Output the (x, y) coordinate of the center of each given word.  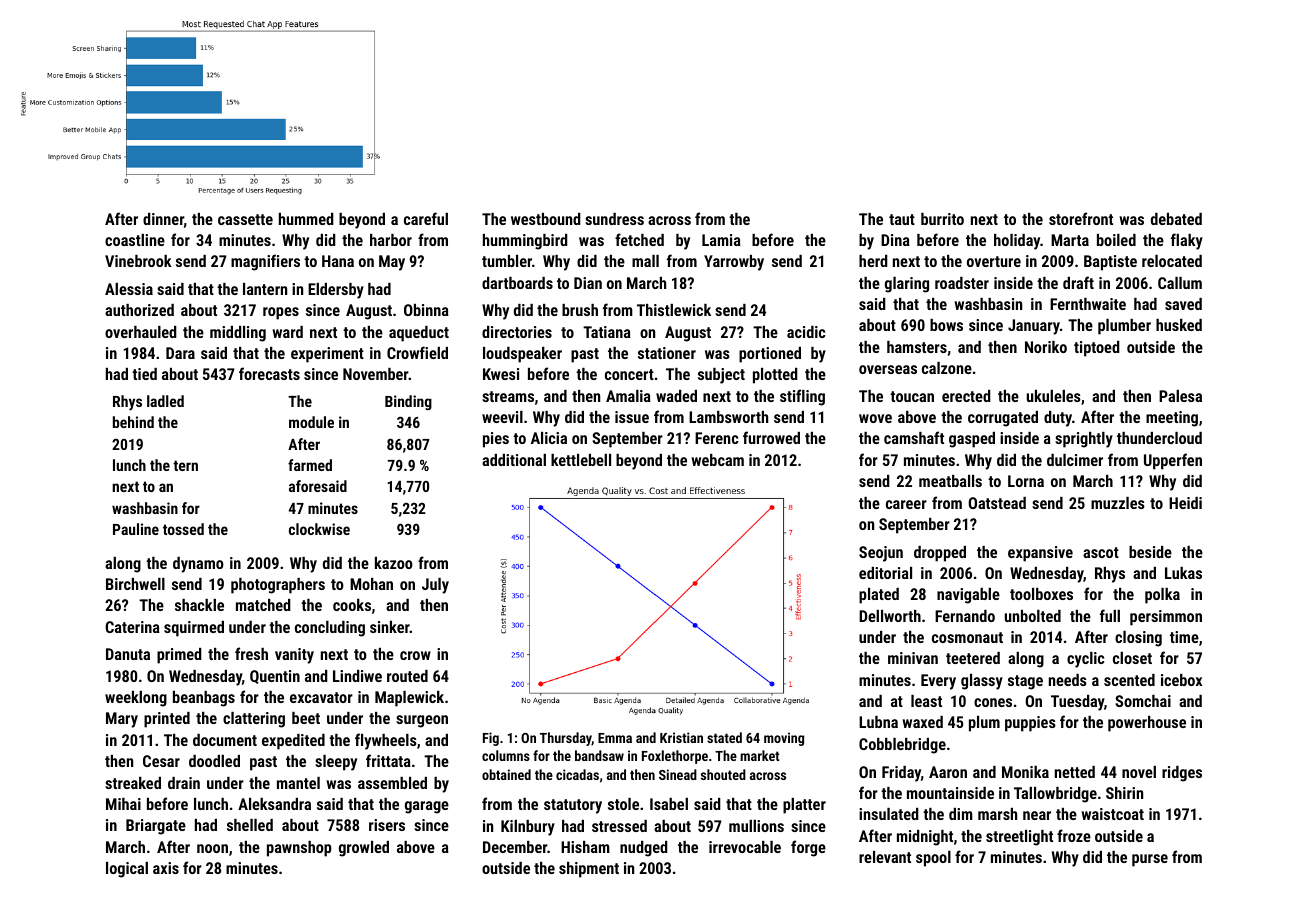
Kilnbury (528, 828)
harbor (391, 240)
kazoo (394, 563)
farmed (310, 465)
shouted (723, 774)
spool (933, 859)
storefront (1081, 218)
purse (1150, 860)
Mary (122, 720)
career (906, 504)
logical (127, 870)
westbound (546, 219)
